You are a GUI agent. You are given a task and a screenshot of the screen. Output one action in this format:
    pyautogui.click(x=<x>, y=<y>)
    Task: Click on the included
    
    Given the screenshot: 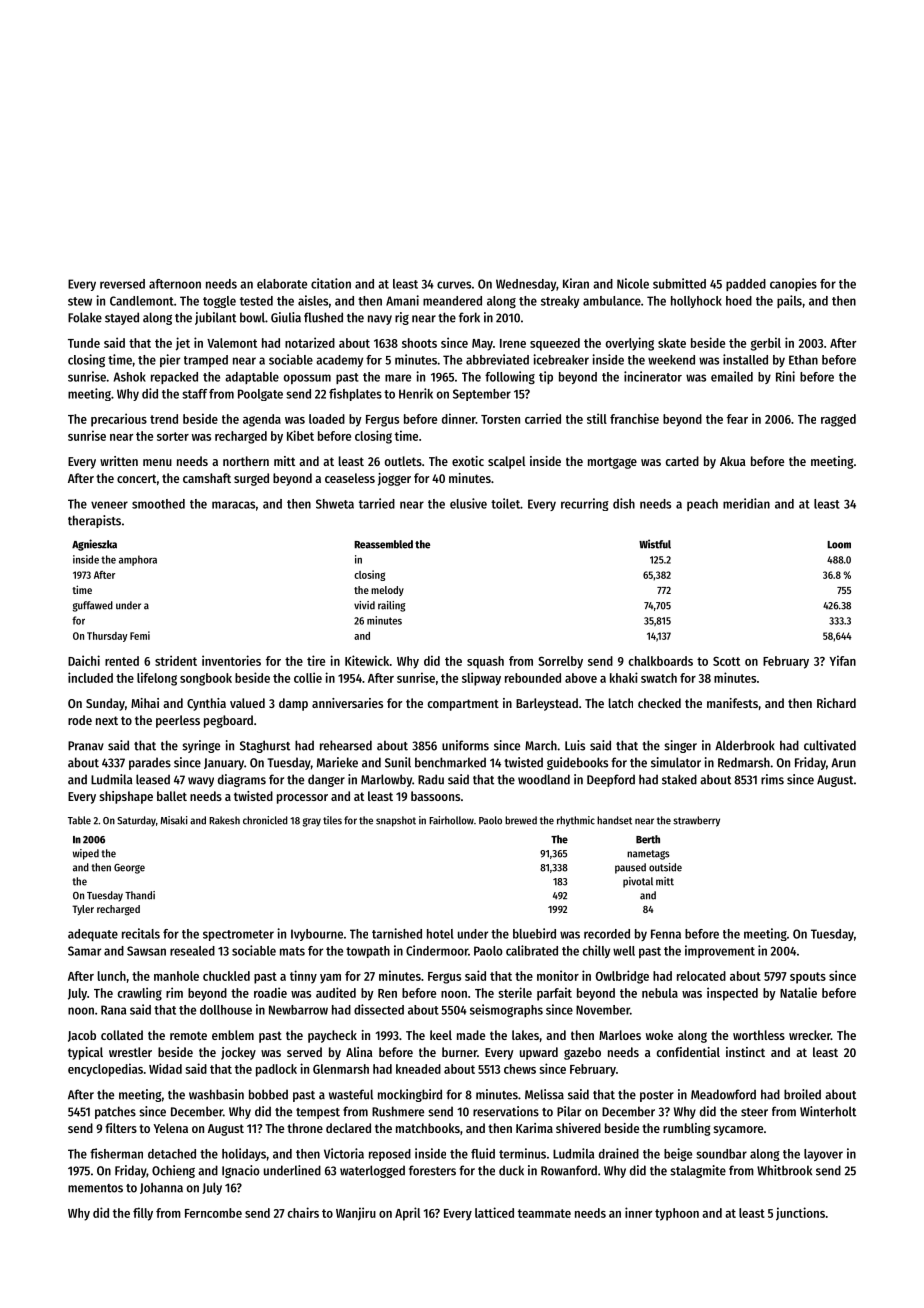 What is the action you would take?
    pyautogui.click(x=90, y=677)
